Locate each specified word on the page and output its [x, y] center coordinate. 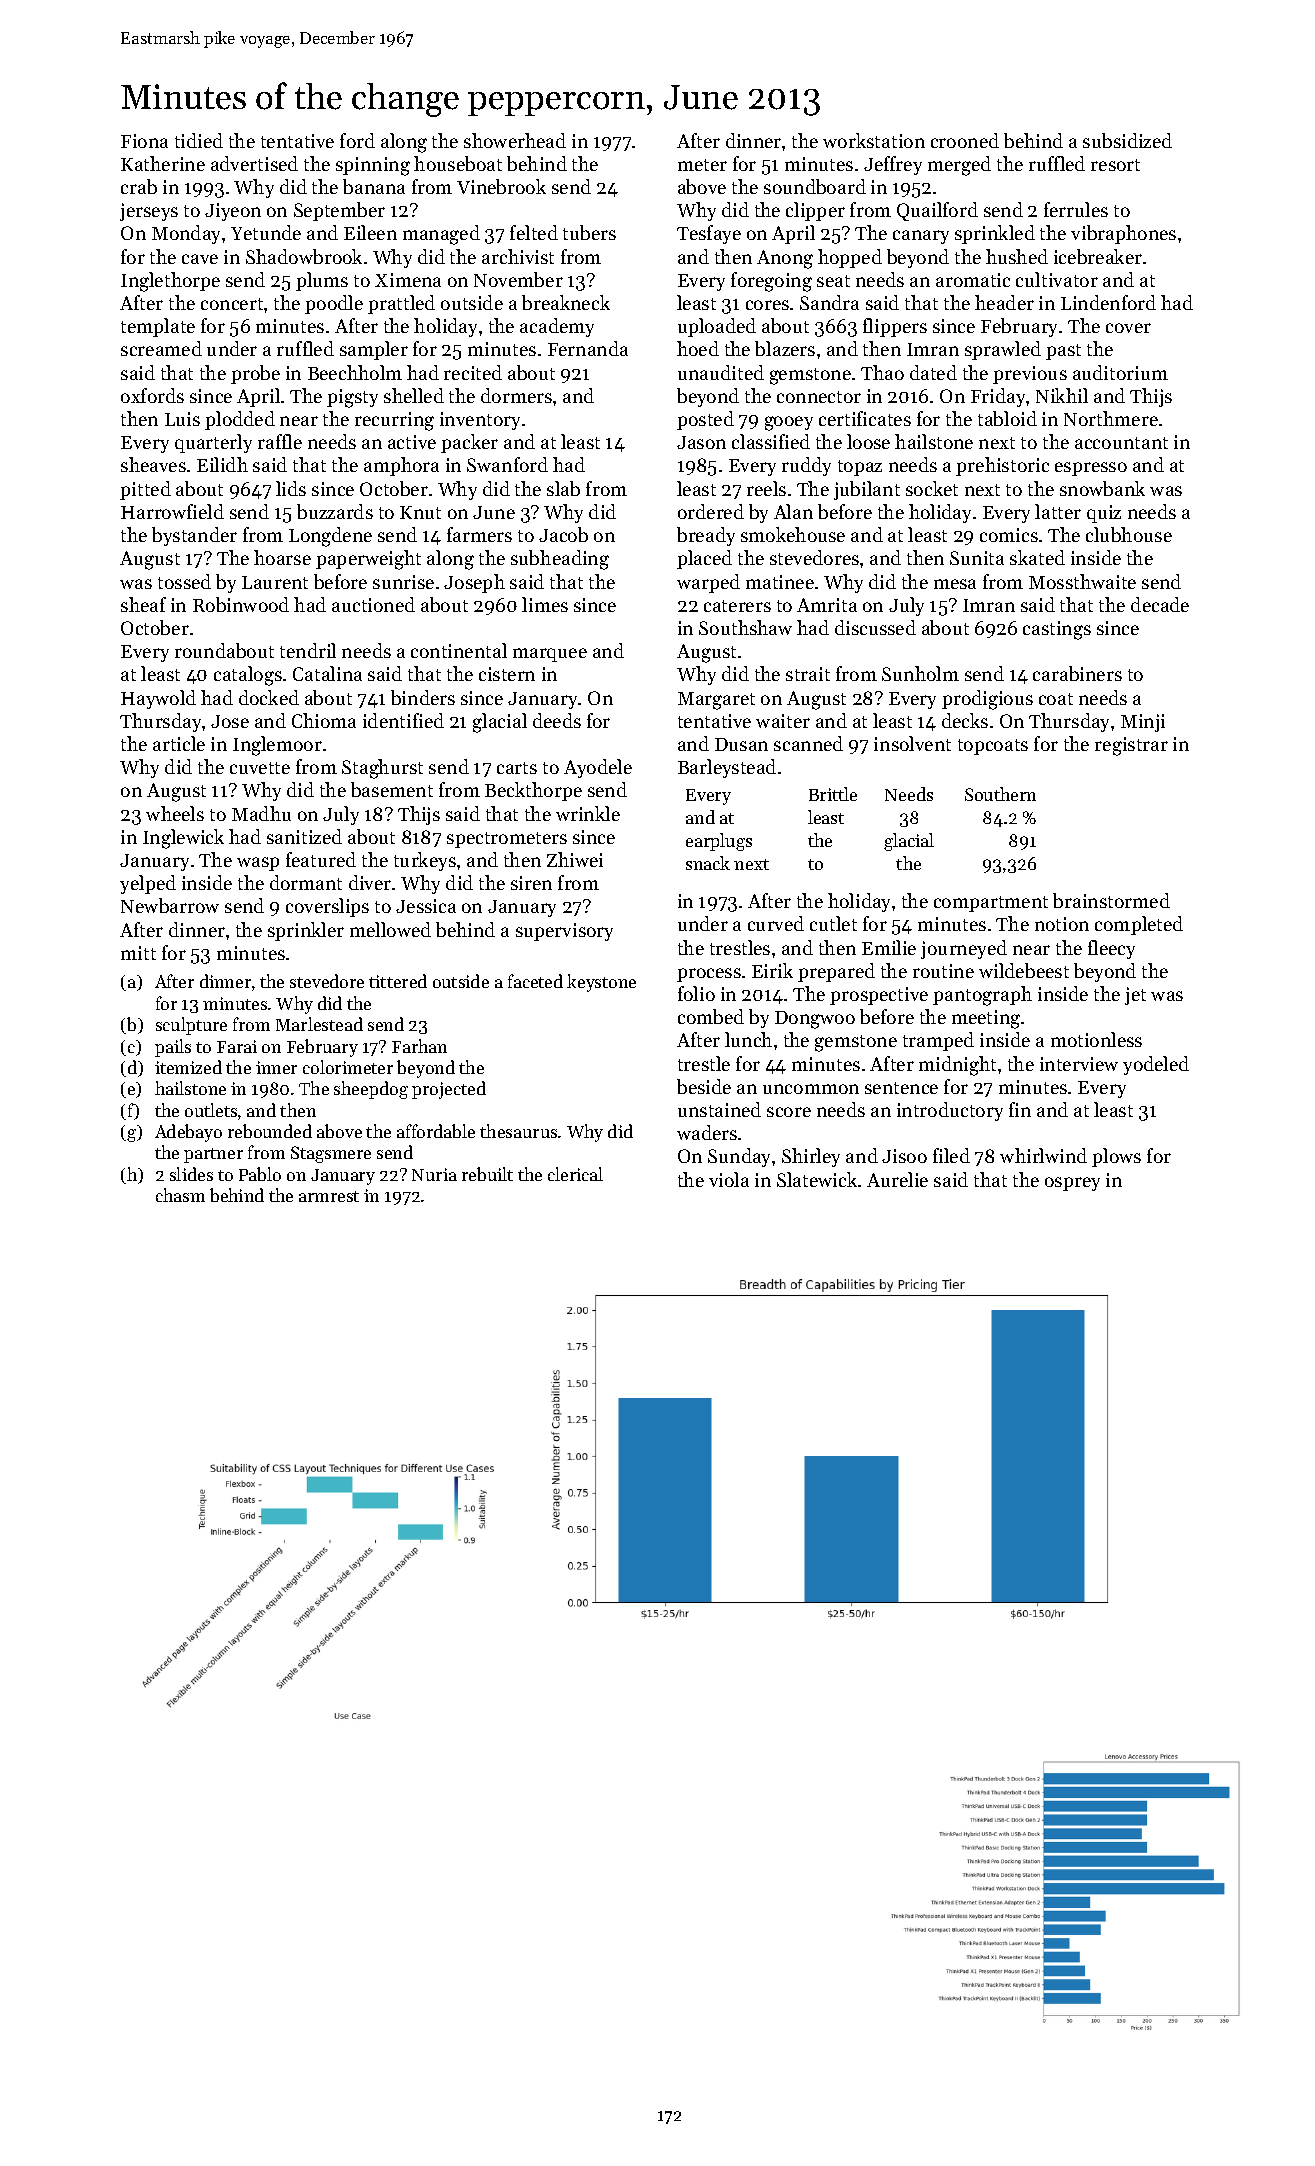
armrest [329, 1196]
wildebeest [1024, 970]
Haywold [158, 699]
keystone [601, 983]
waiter [783, 721]
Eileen [370, 232]
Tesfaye [709, 234]
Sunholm [920, 673]
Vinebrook [501, 186]
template [158, 327]
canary [921, 237]
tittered [398, 981]
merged [959, 166]
